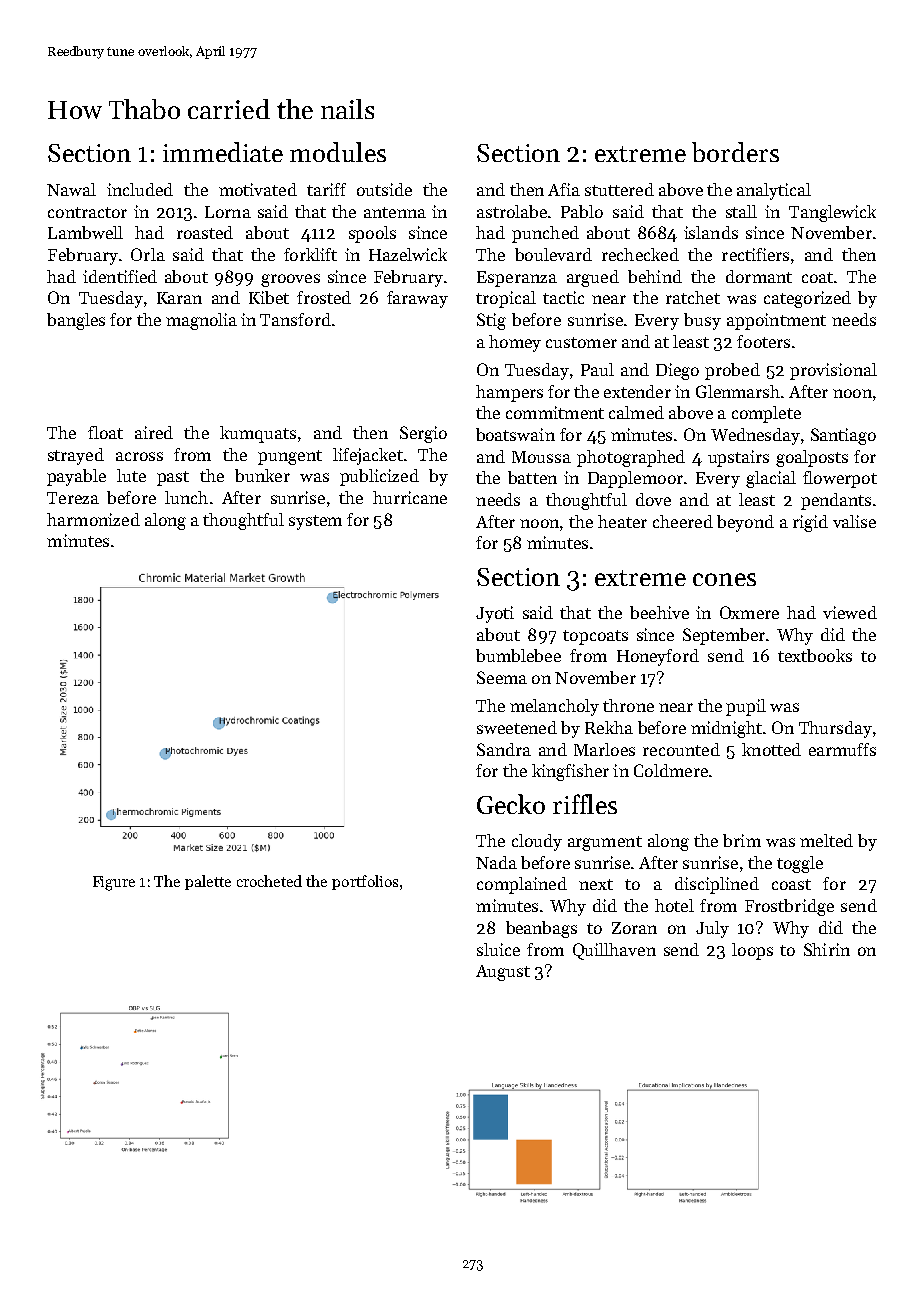 Image resolution: width=924 pixels, height=1308 pixels. What do you see at coordinates (423, 434) in the screenshot?
I see `Sergio` at bounding box center [423, 434].
